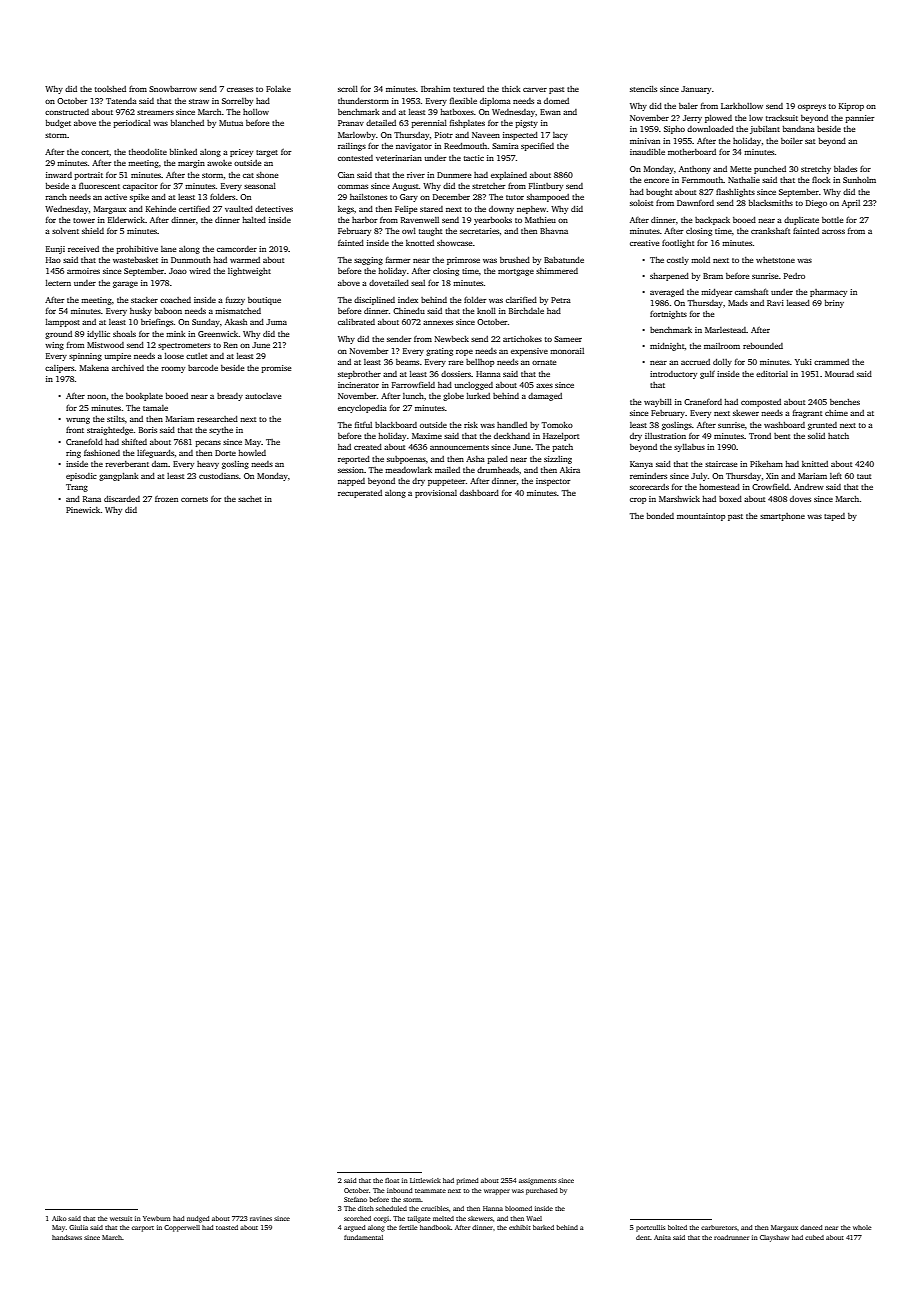  What do you see at coordinates (730, 499) in the screenshot?
I see `boxed` at bounding box center [730, 499].
